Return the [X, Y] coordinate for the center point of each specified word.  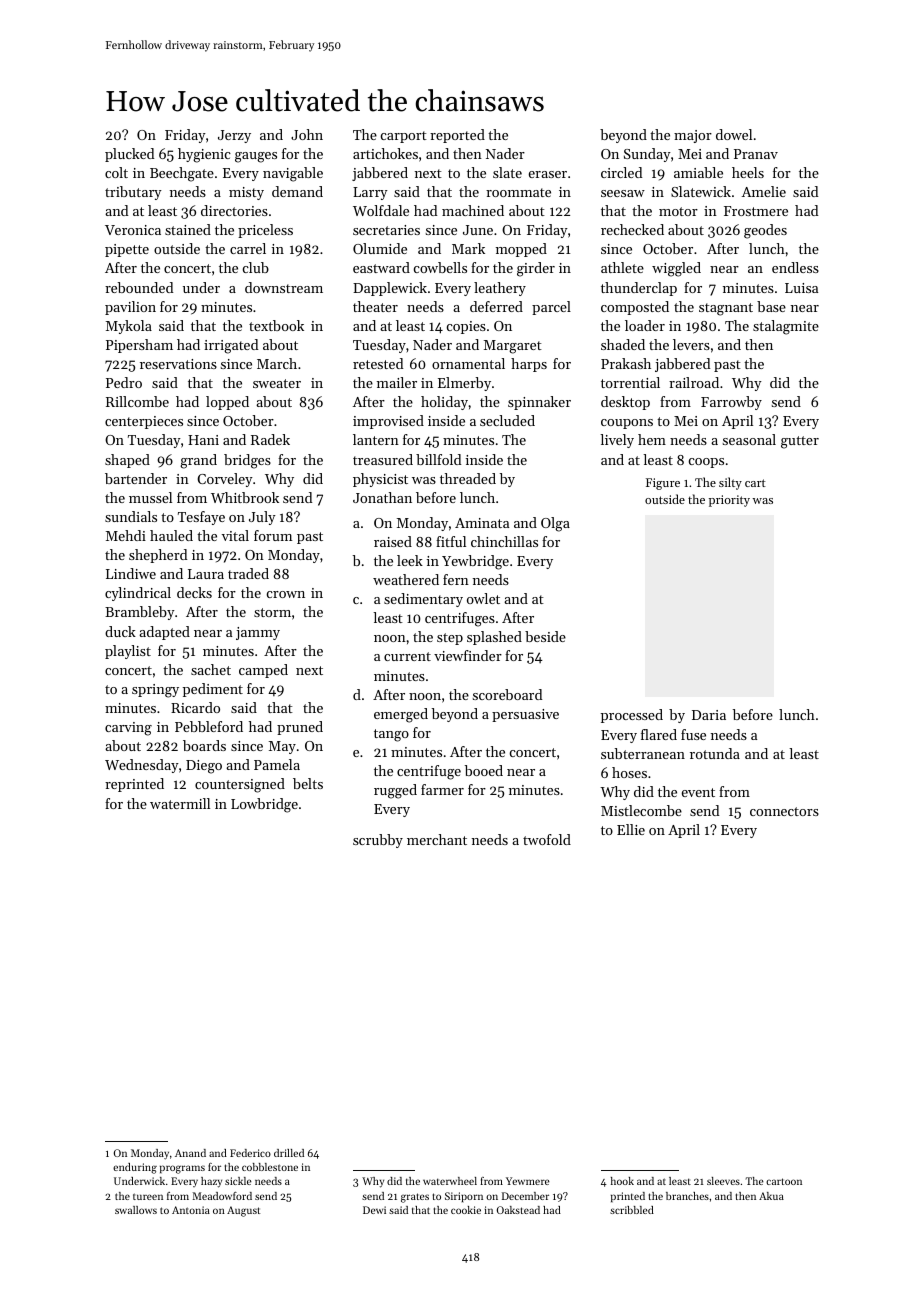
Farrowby [731, 403]
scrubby [378, 841]
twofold [547, 839]
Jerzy [234, 136]
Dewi [374, 1210]
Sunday [647, 155]
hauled [171, 535]
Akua [771, 1196]
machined [473, 210]
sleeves [723, 1181]
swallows [136, 1210]
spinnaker [539, 403]
